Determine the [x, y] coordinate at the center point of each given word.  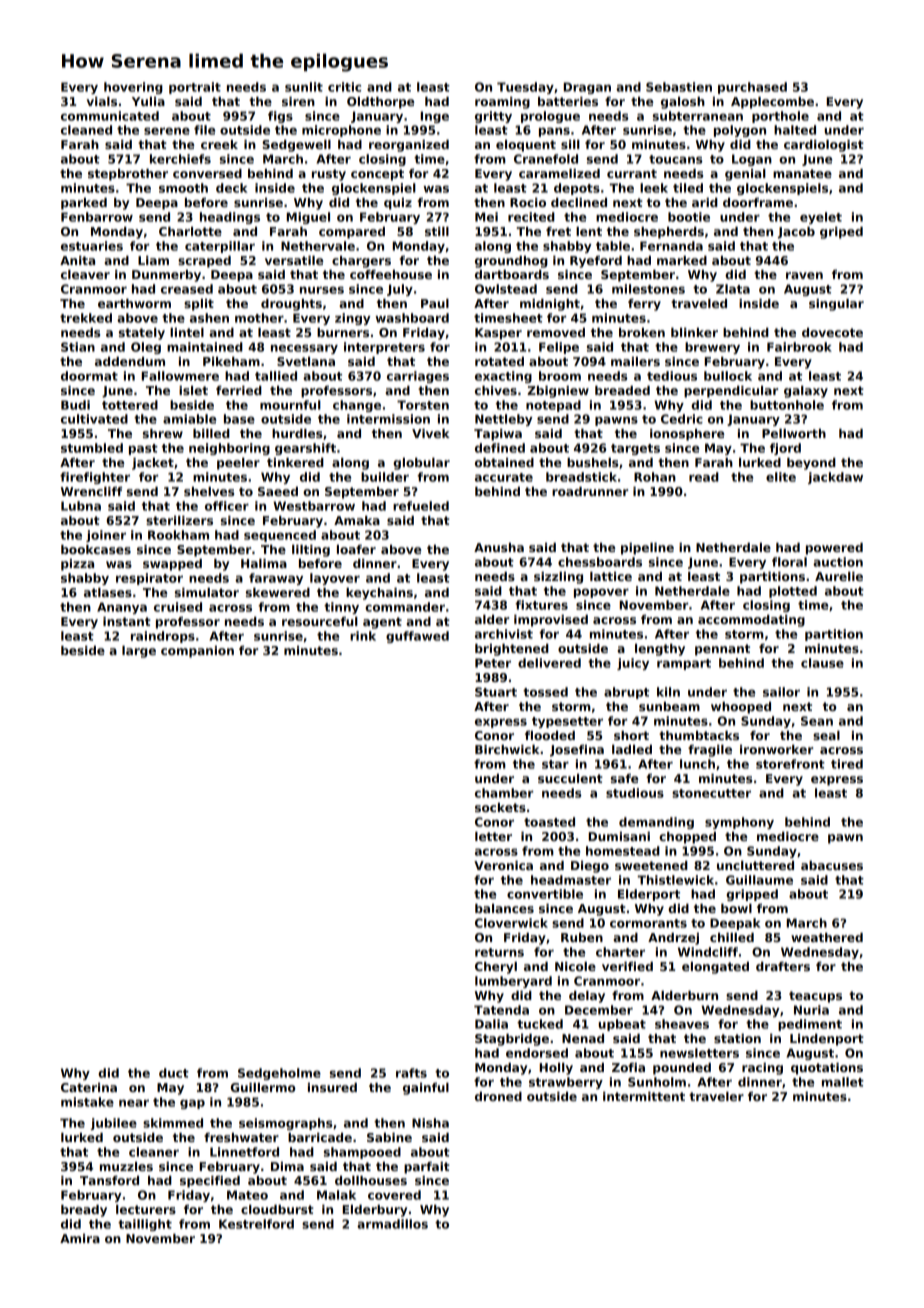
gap [192, 1104]
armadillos [392, 1224]
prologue [550, 117]
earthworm [134, 303]
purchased [752, 88]
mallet [843, 1082]
